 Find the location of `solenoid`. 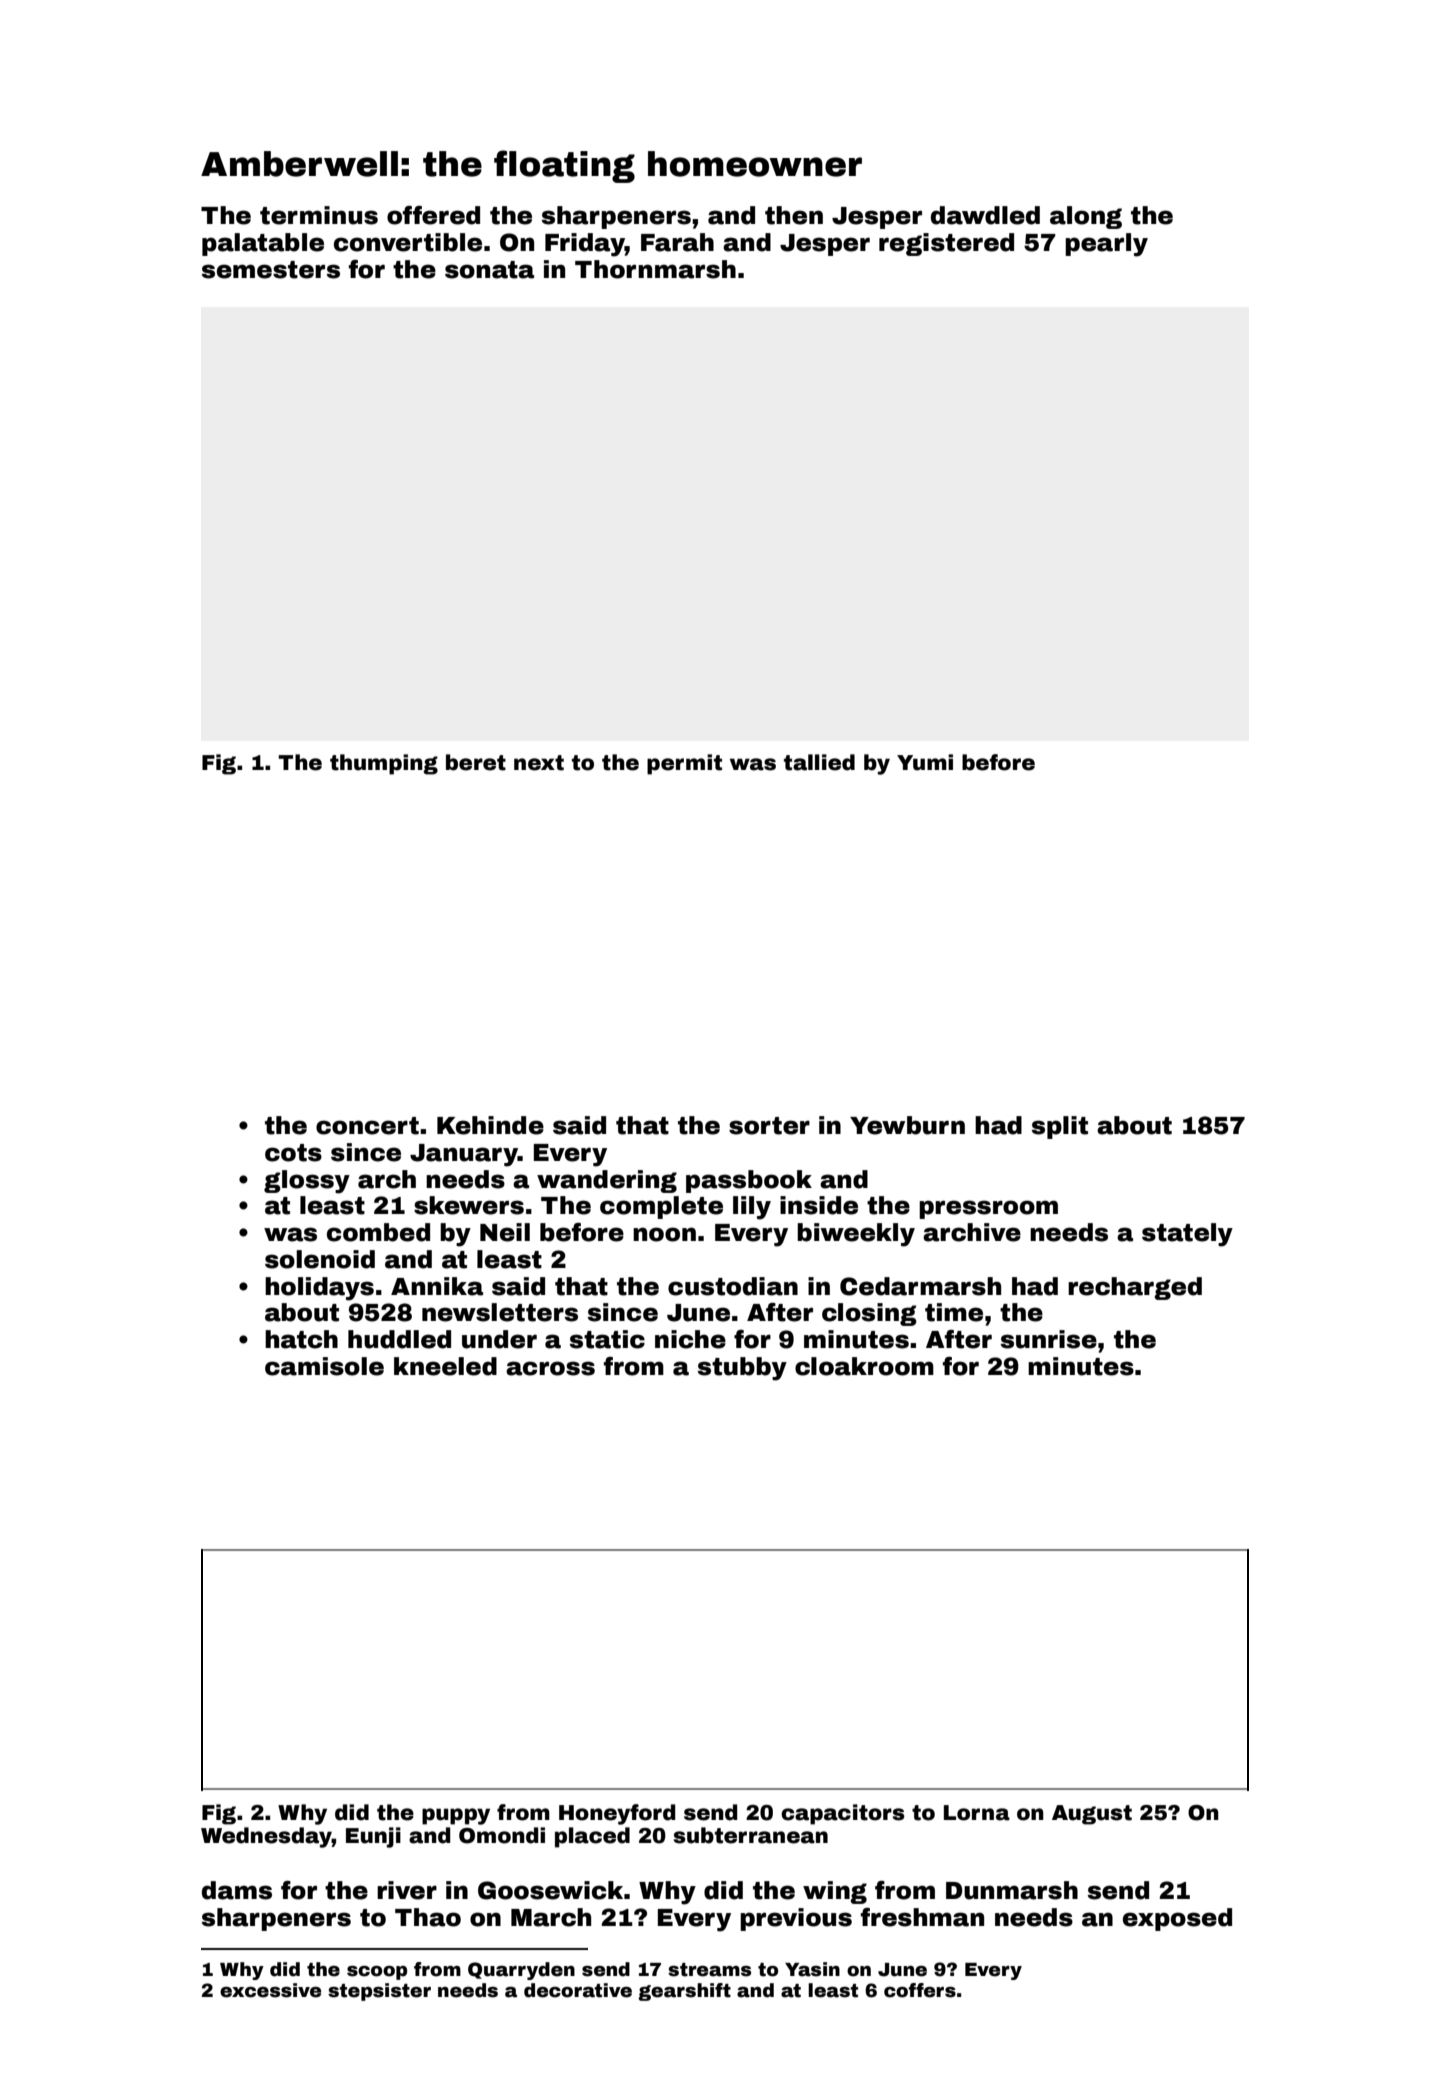

solenoid is located at coordinates (320, 1259).
